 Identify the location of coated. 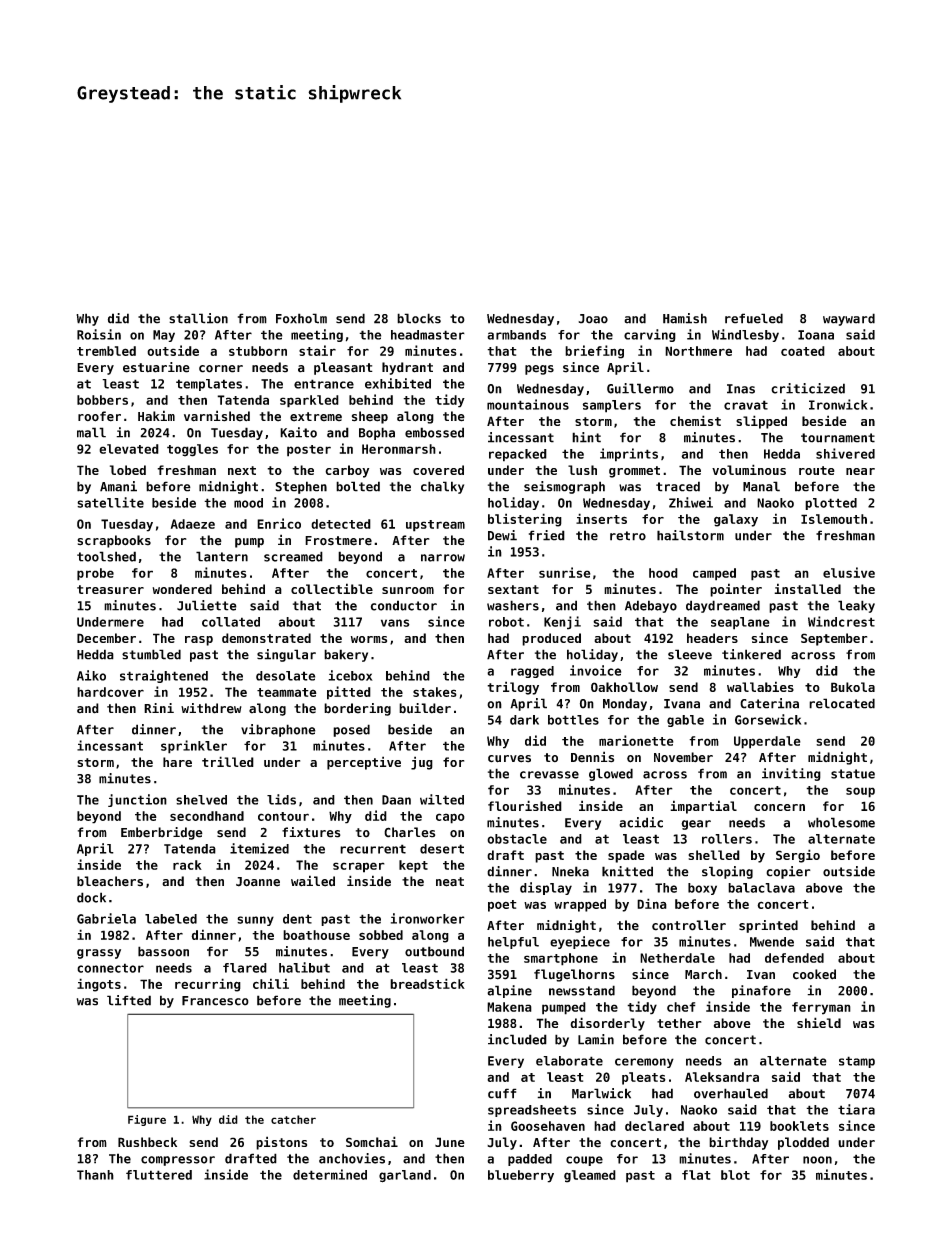
(803, 351).
